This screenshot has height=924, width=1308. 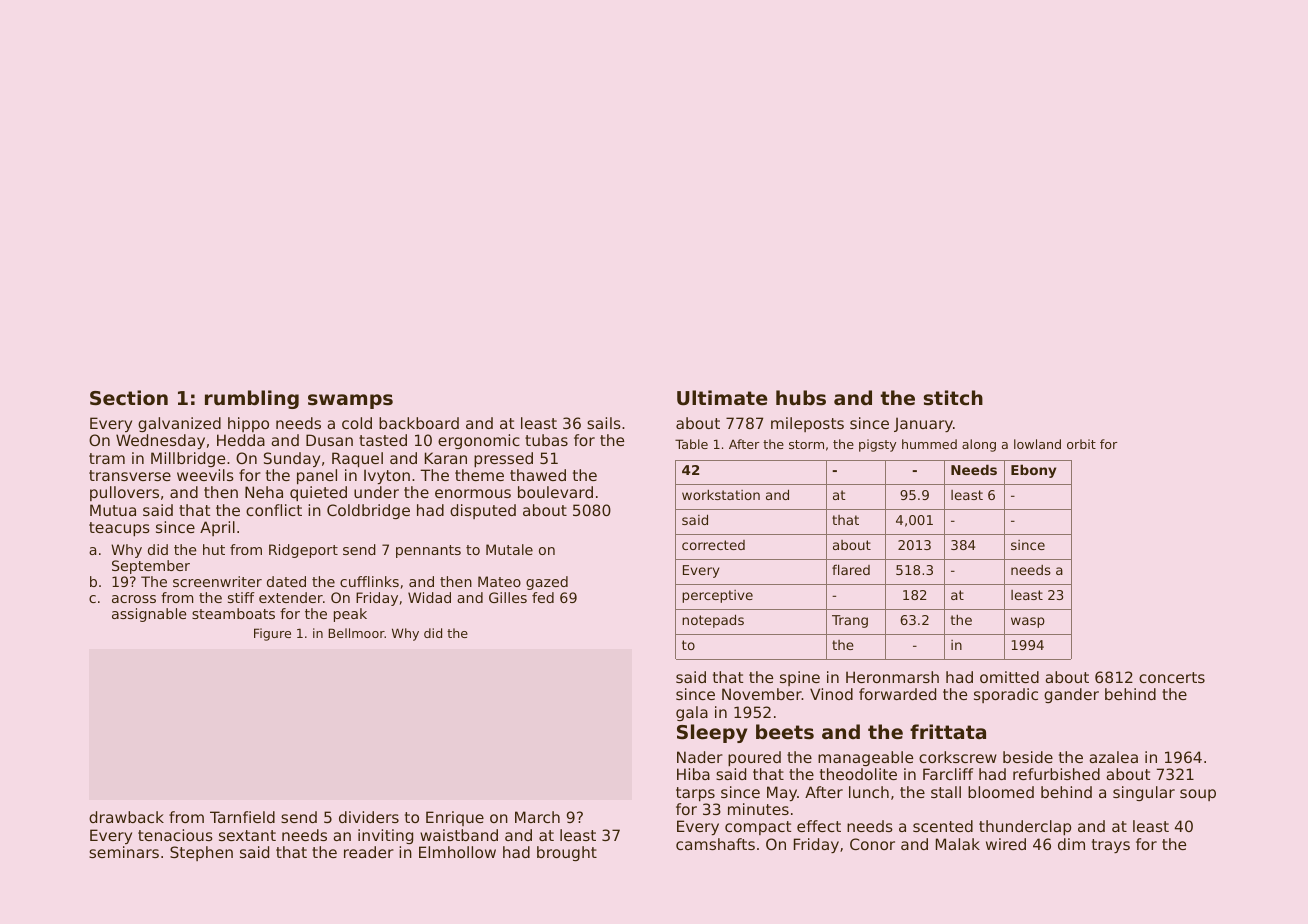 What do you see at coordinates (717, 596) in the screenshot?
I see `perceptive` at bounding box center [717, 596].
